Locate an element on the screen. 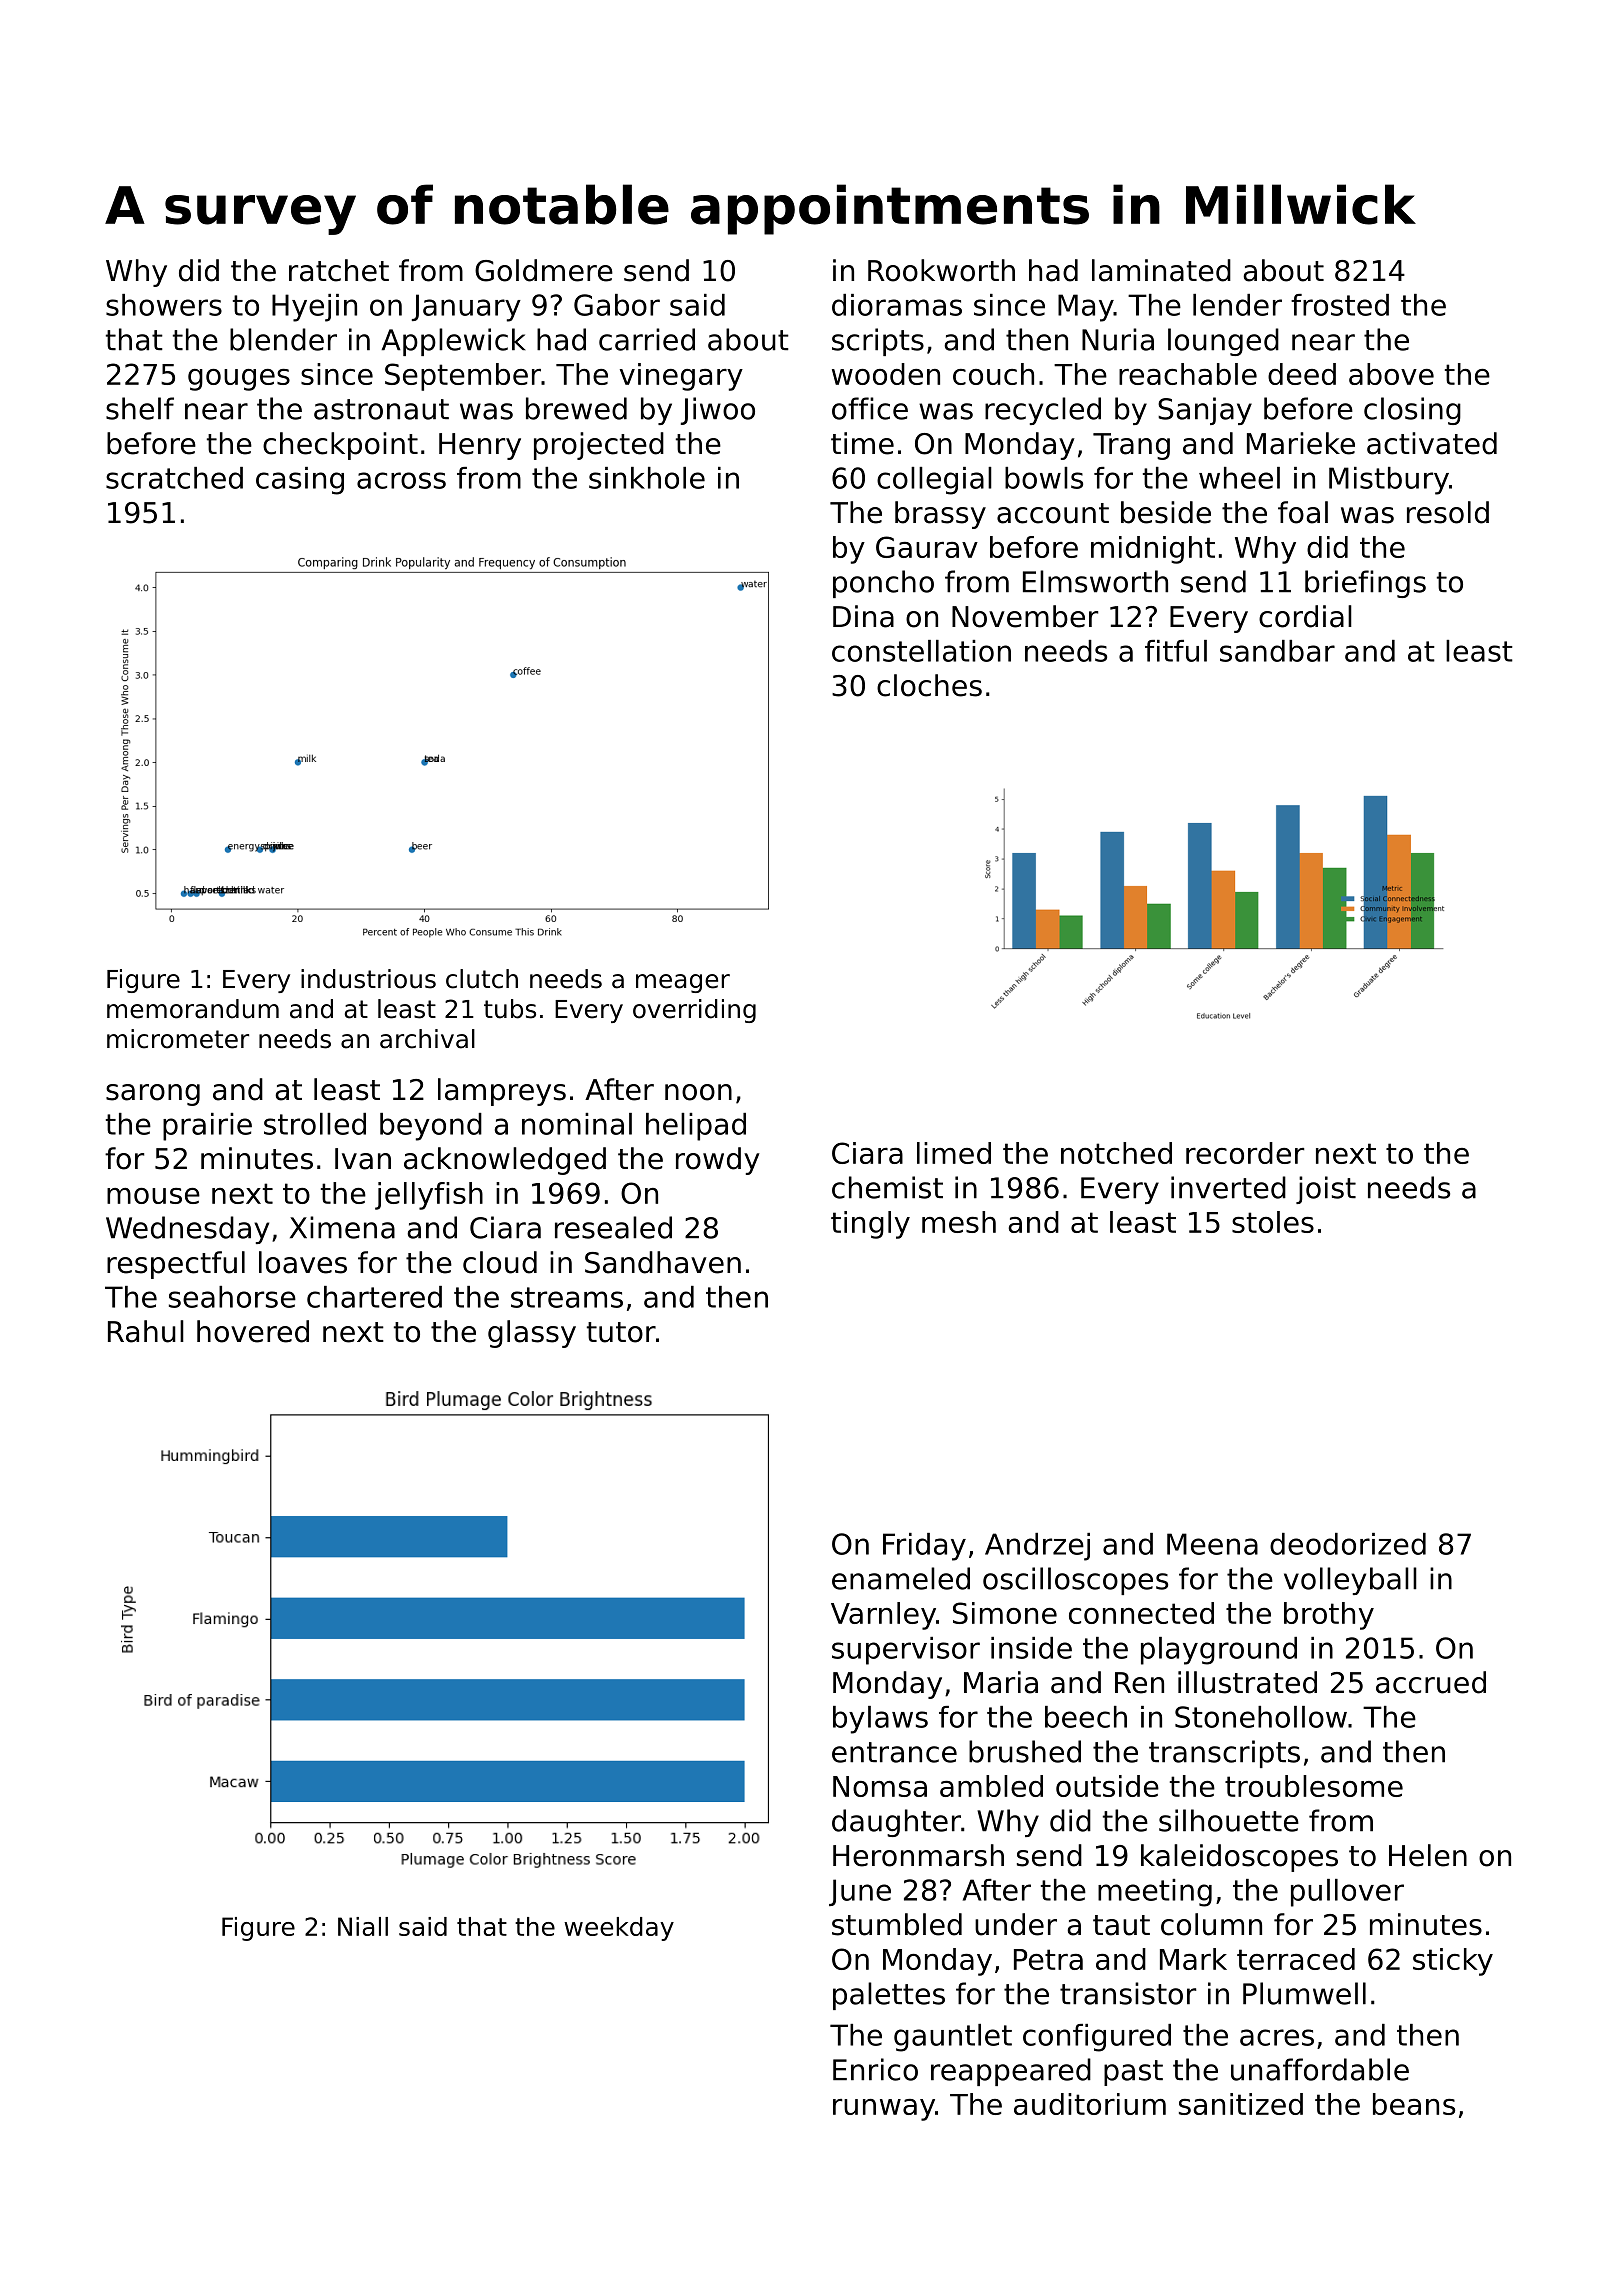  Goldmere is located at coordinates (544, 270).
